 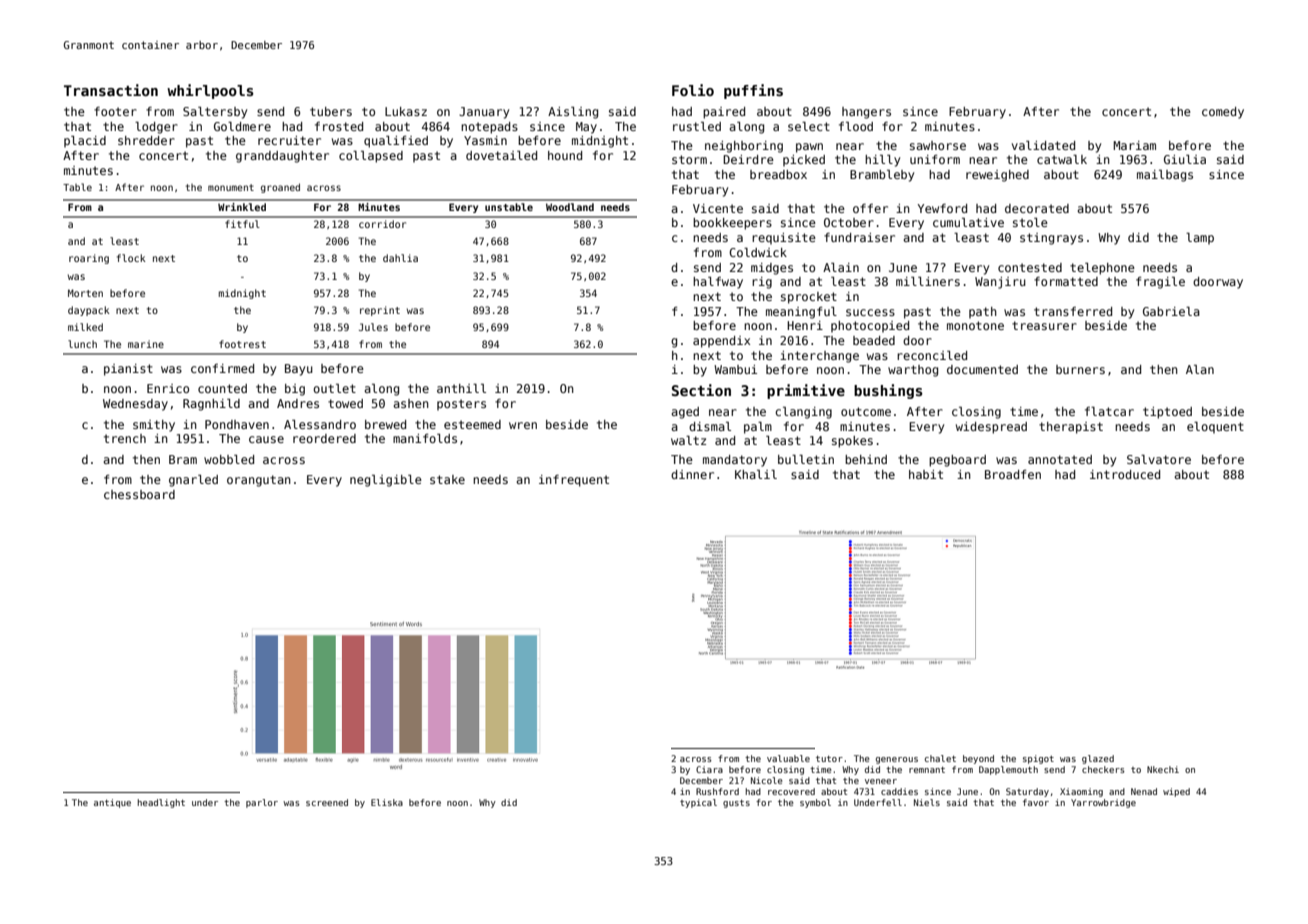 What do you see at coordinates (866, 113) in the image?
I see `hangers` at bounding box center [866, 113].
